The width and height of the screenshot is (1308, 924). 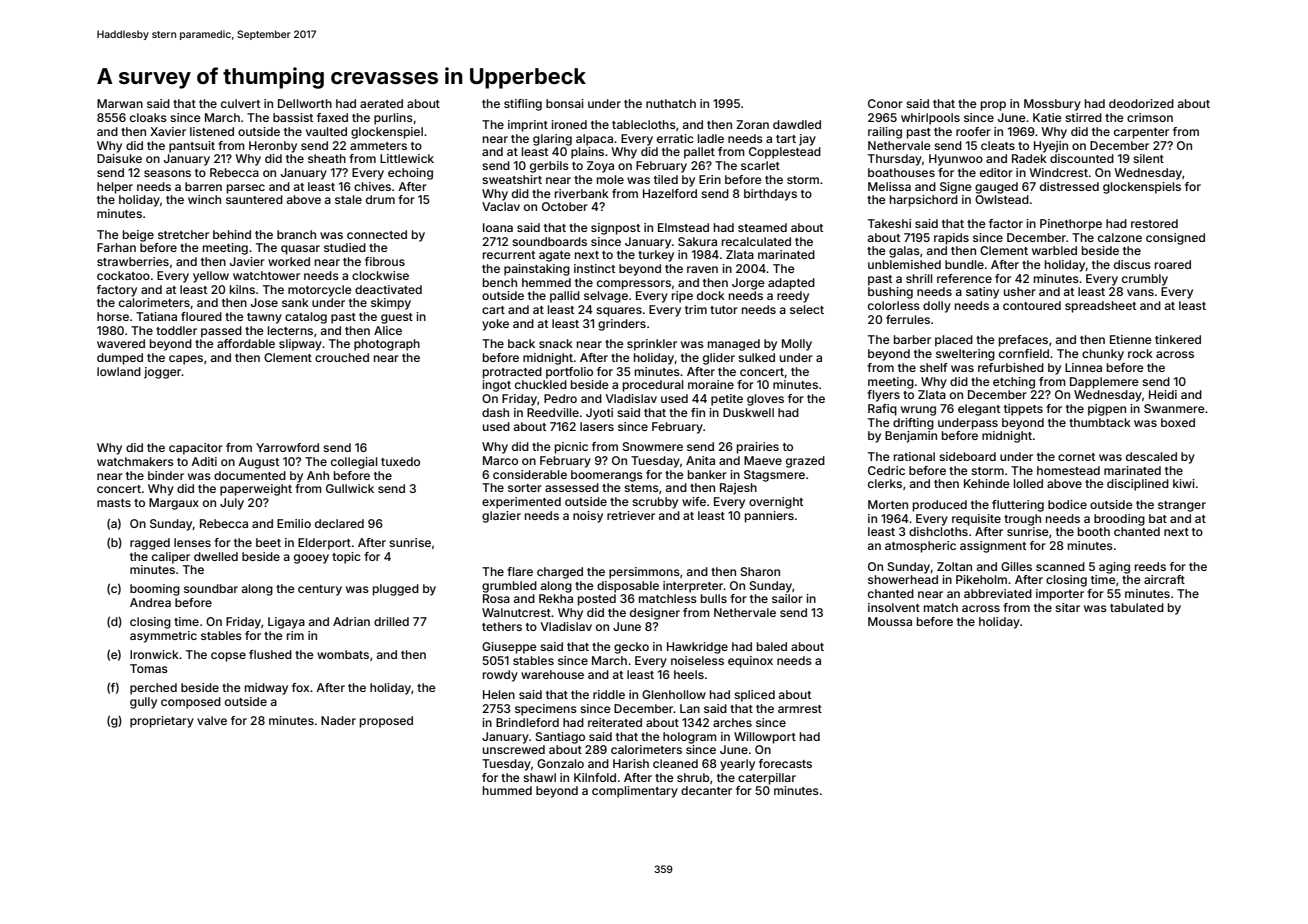 What do you see at coordinates (914, 456) in the screenshot?
I see `rational` at bounding box center [914, 456].
